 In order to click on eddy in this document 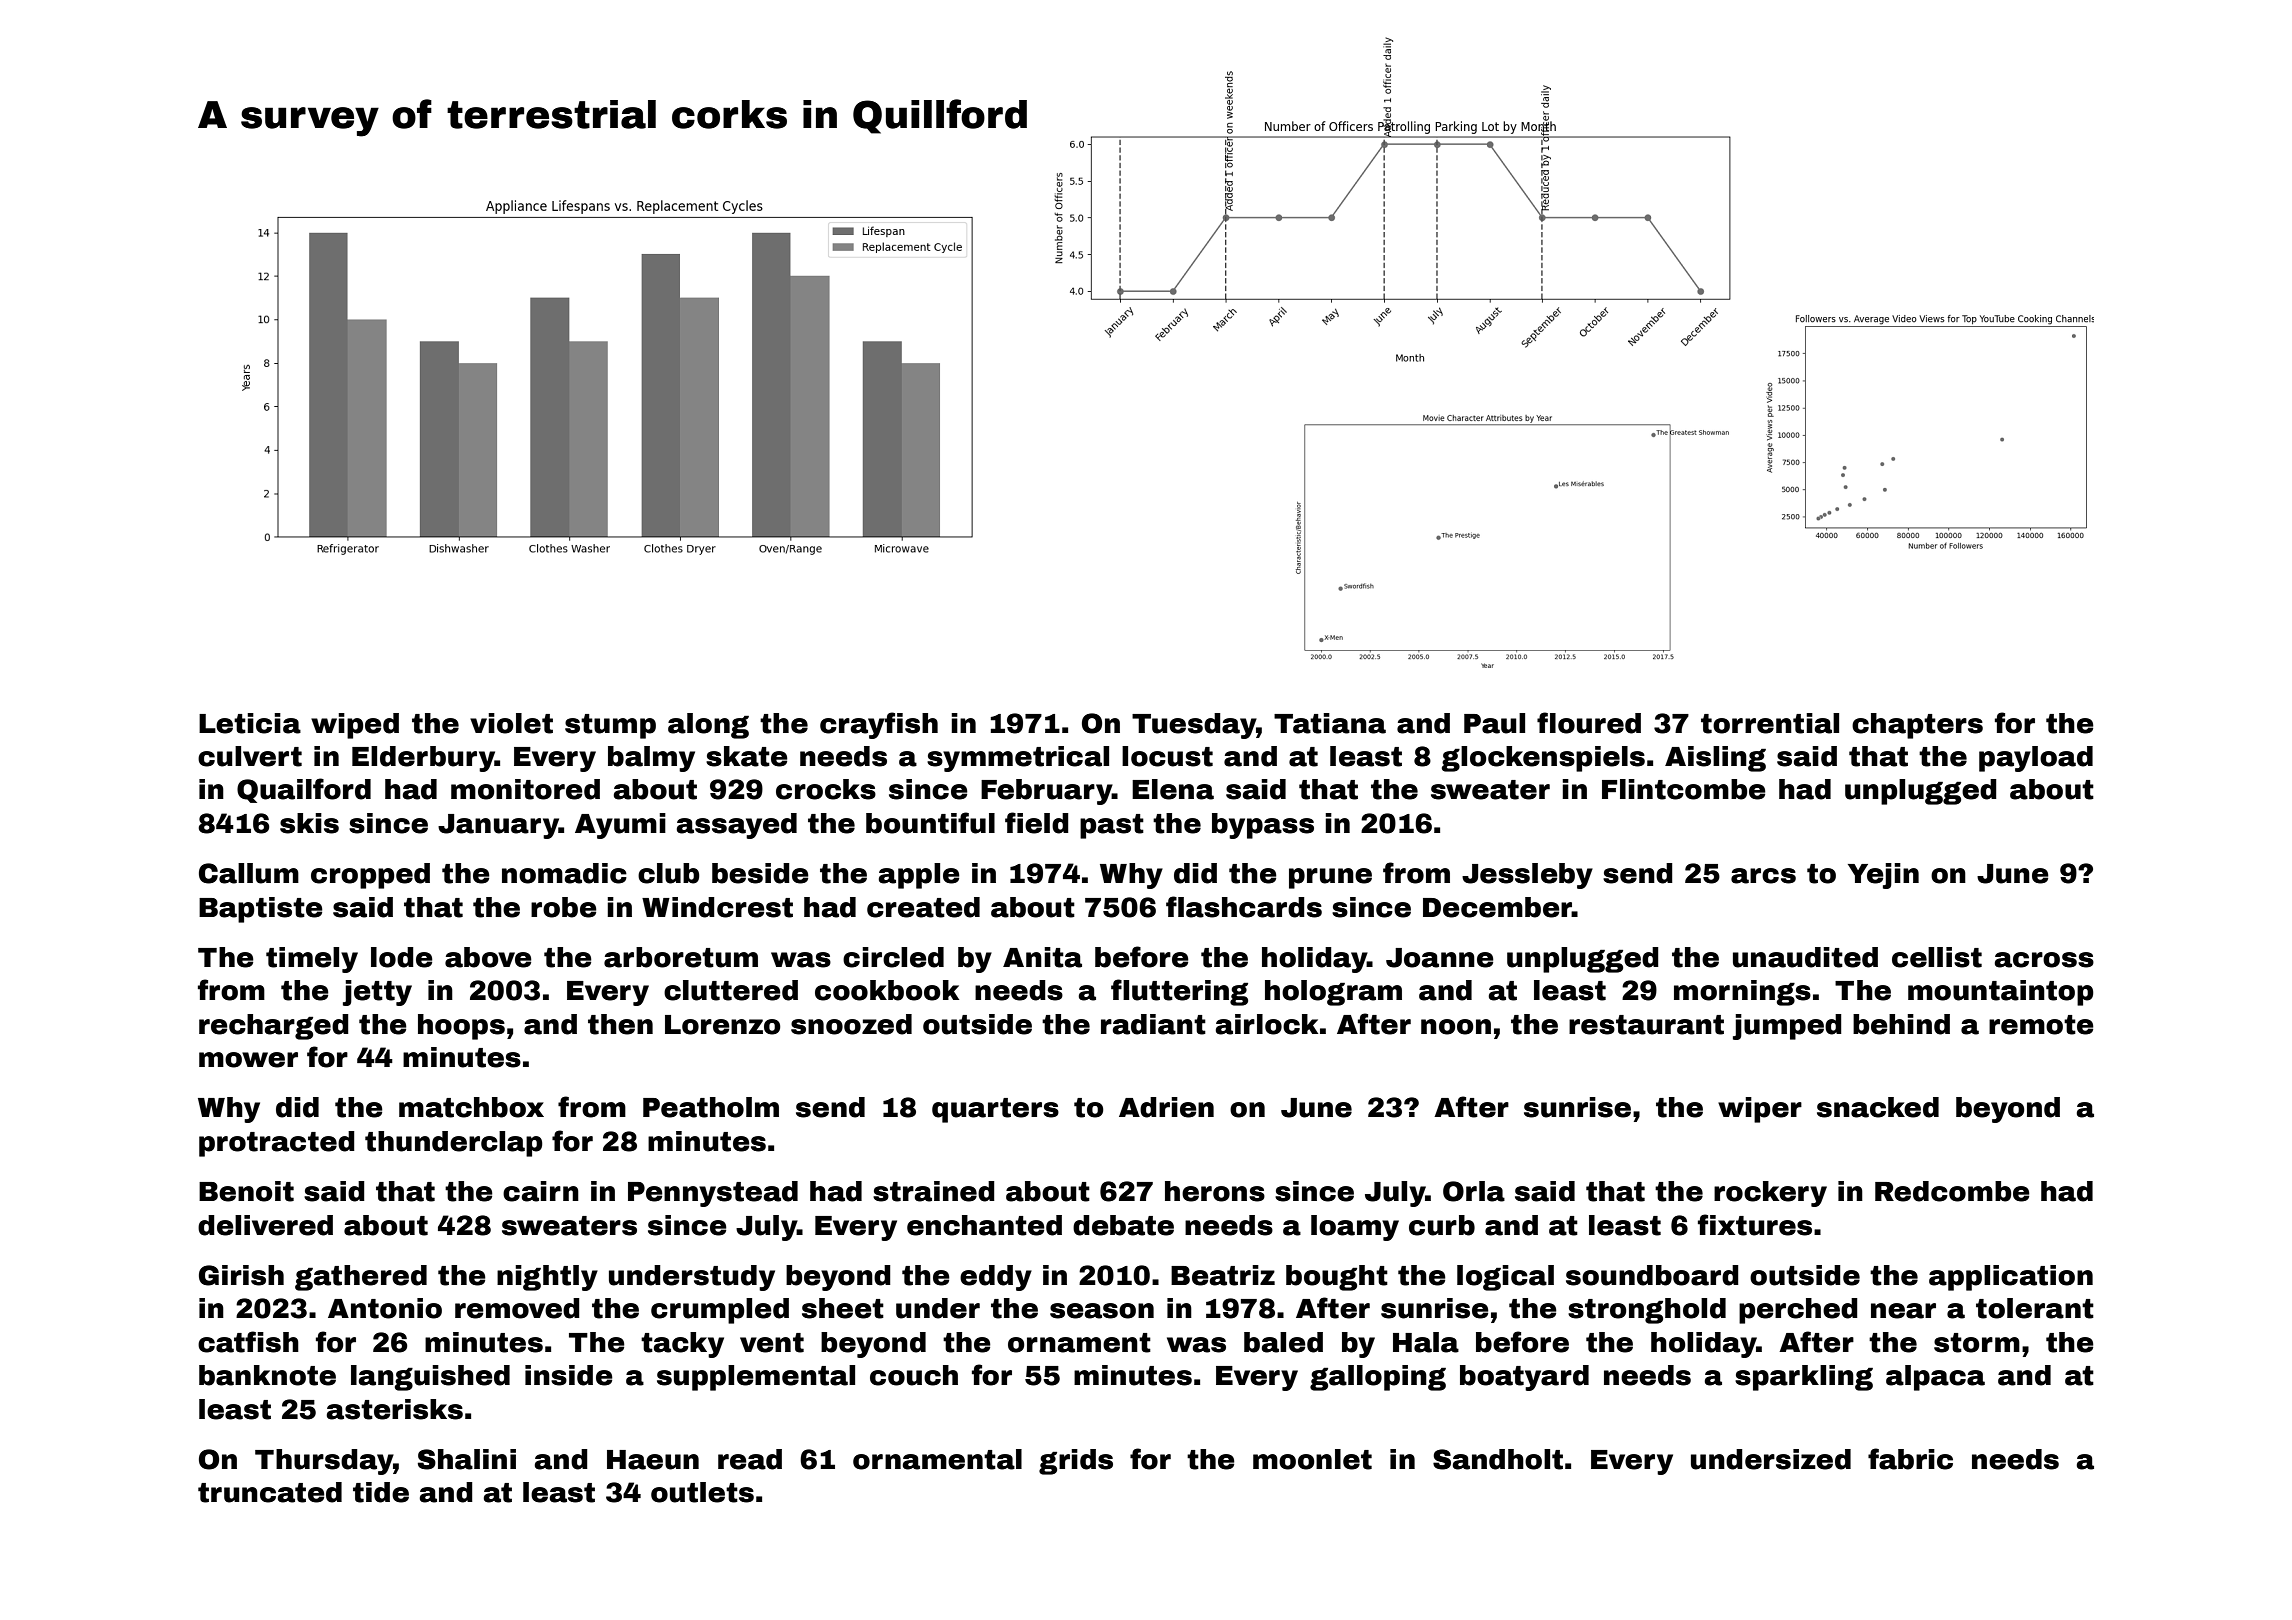, I will do `click(996, 1278)`.
